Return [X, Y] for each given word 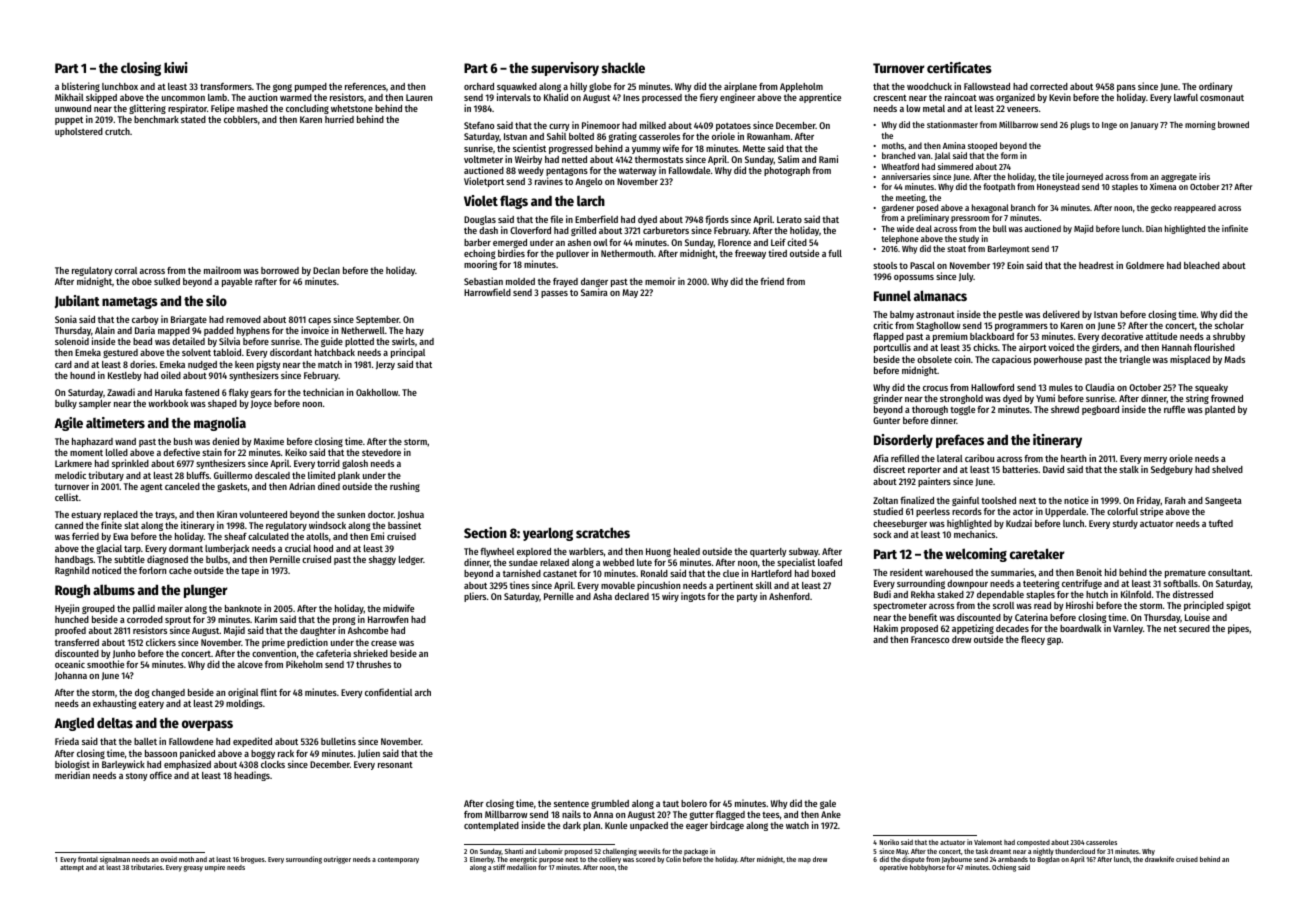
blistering [81, 87]
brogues [253, 860]
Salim [788, 159]
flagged [730, 815]
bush [183, 441]
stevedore [381, 452]
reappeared [1195, 208]
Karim [266, 619]
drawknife [1159, 859]
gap [1054, 641]
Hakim [886, 628]
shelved [1227, 469]
